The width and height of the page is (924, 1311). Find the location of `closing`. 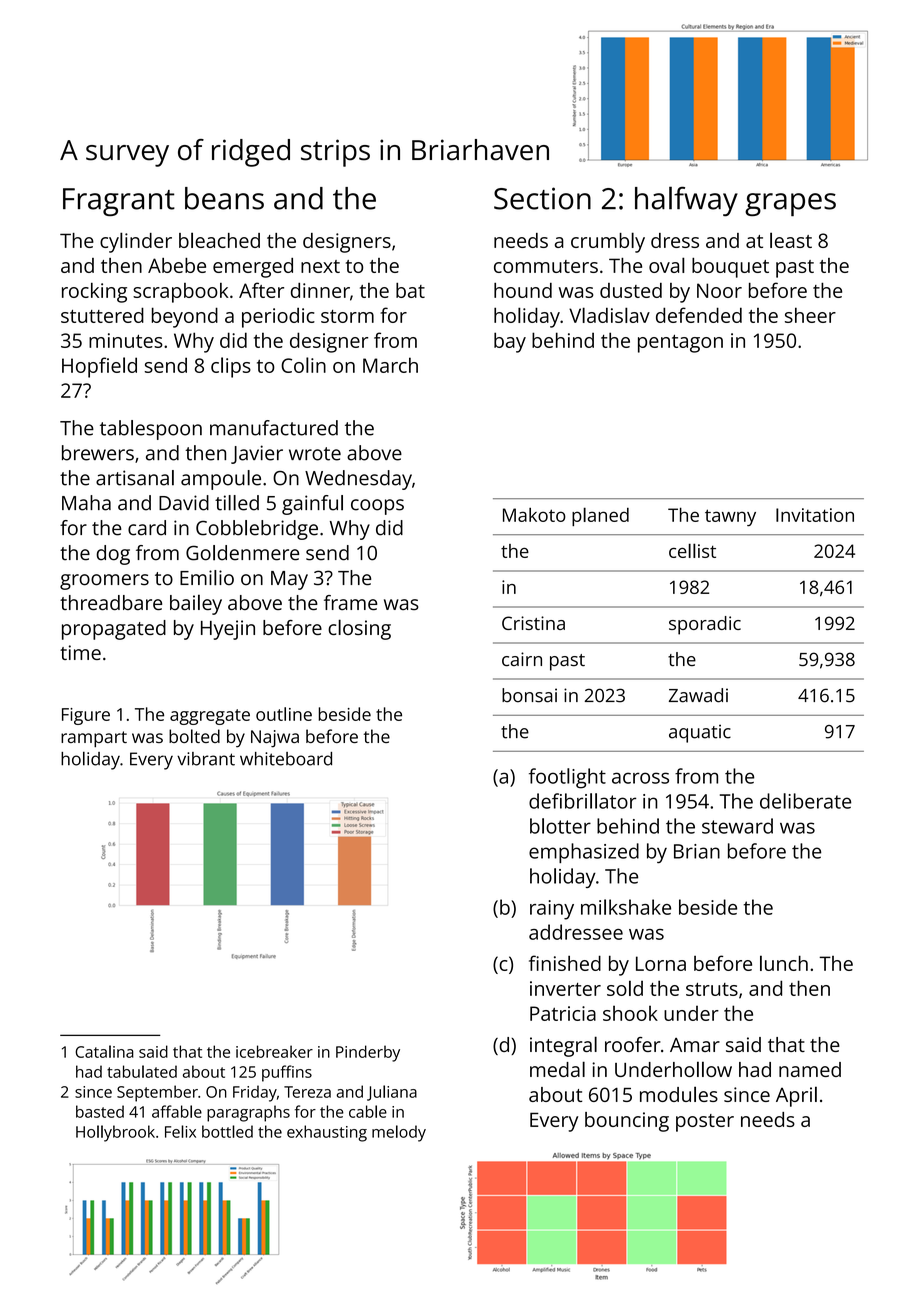

closing is located at coordinates (359, 629).
